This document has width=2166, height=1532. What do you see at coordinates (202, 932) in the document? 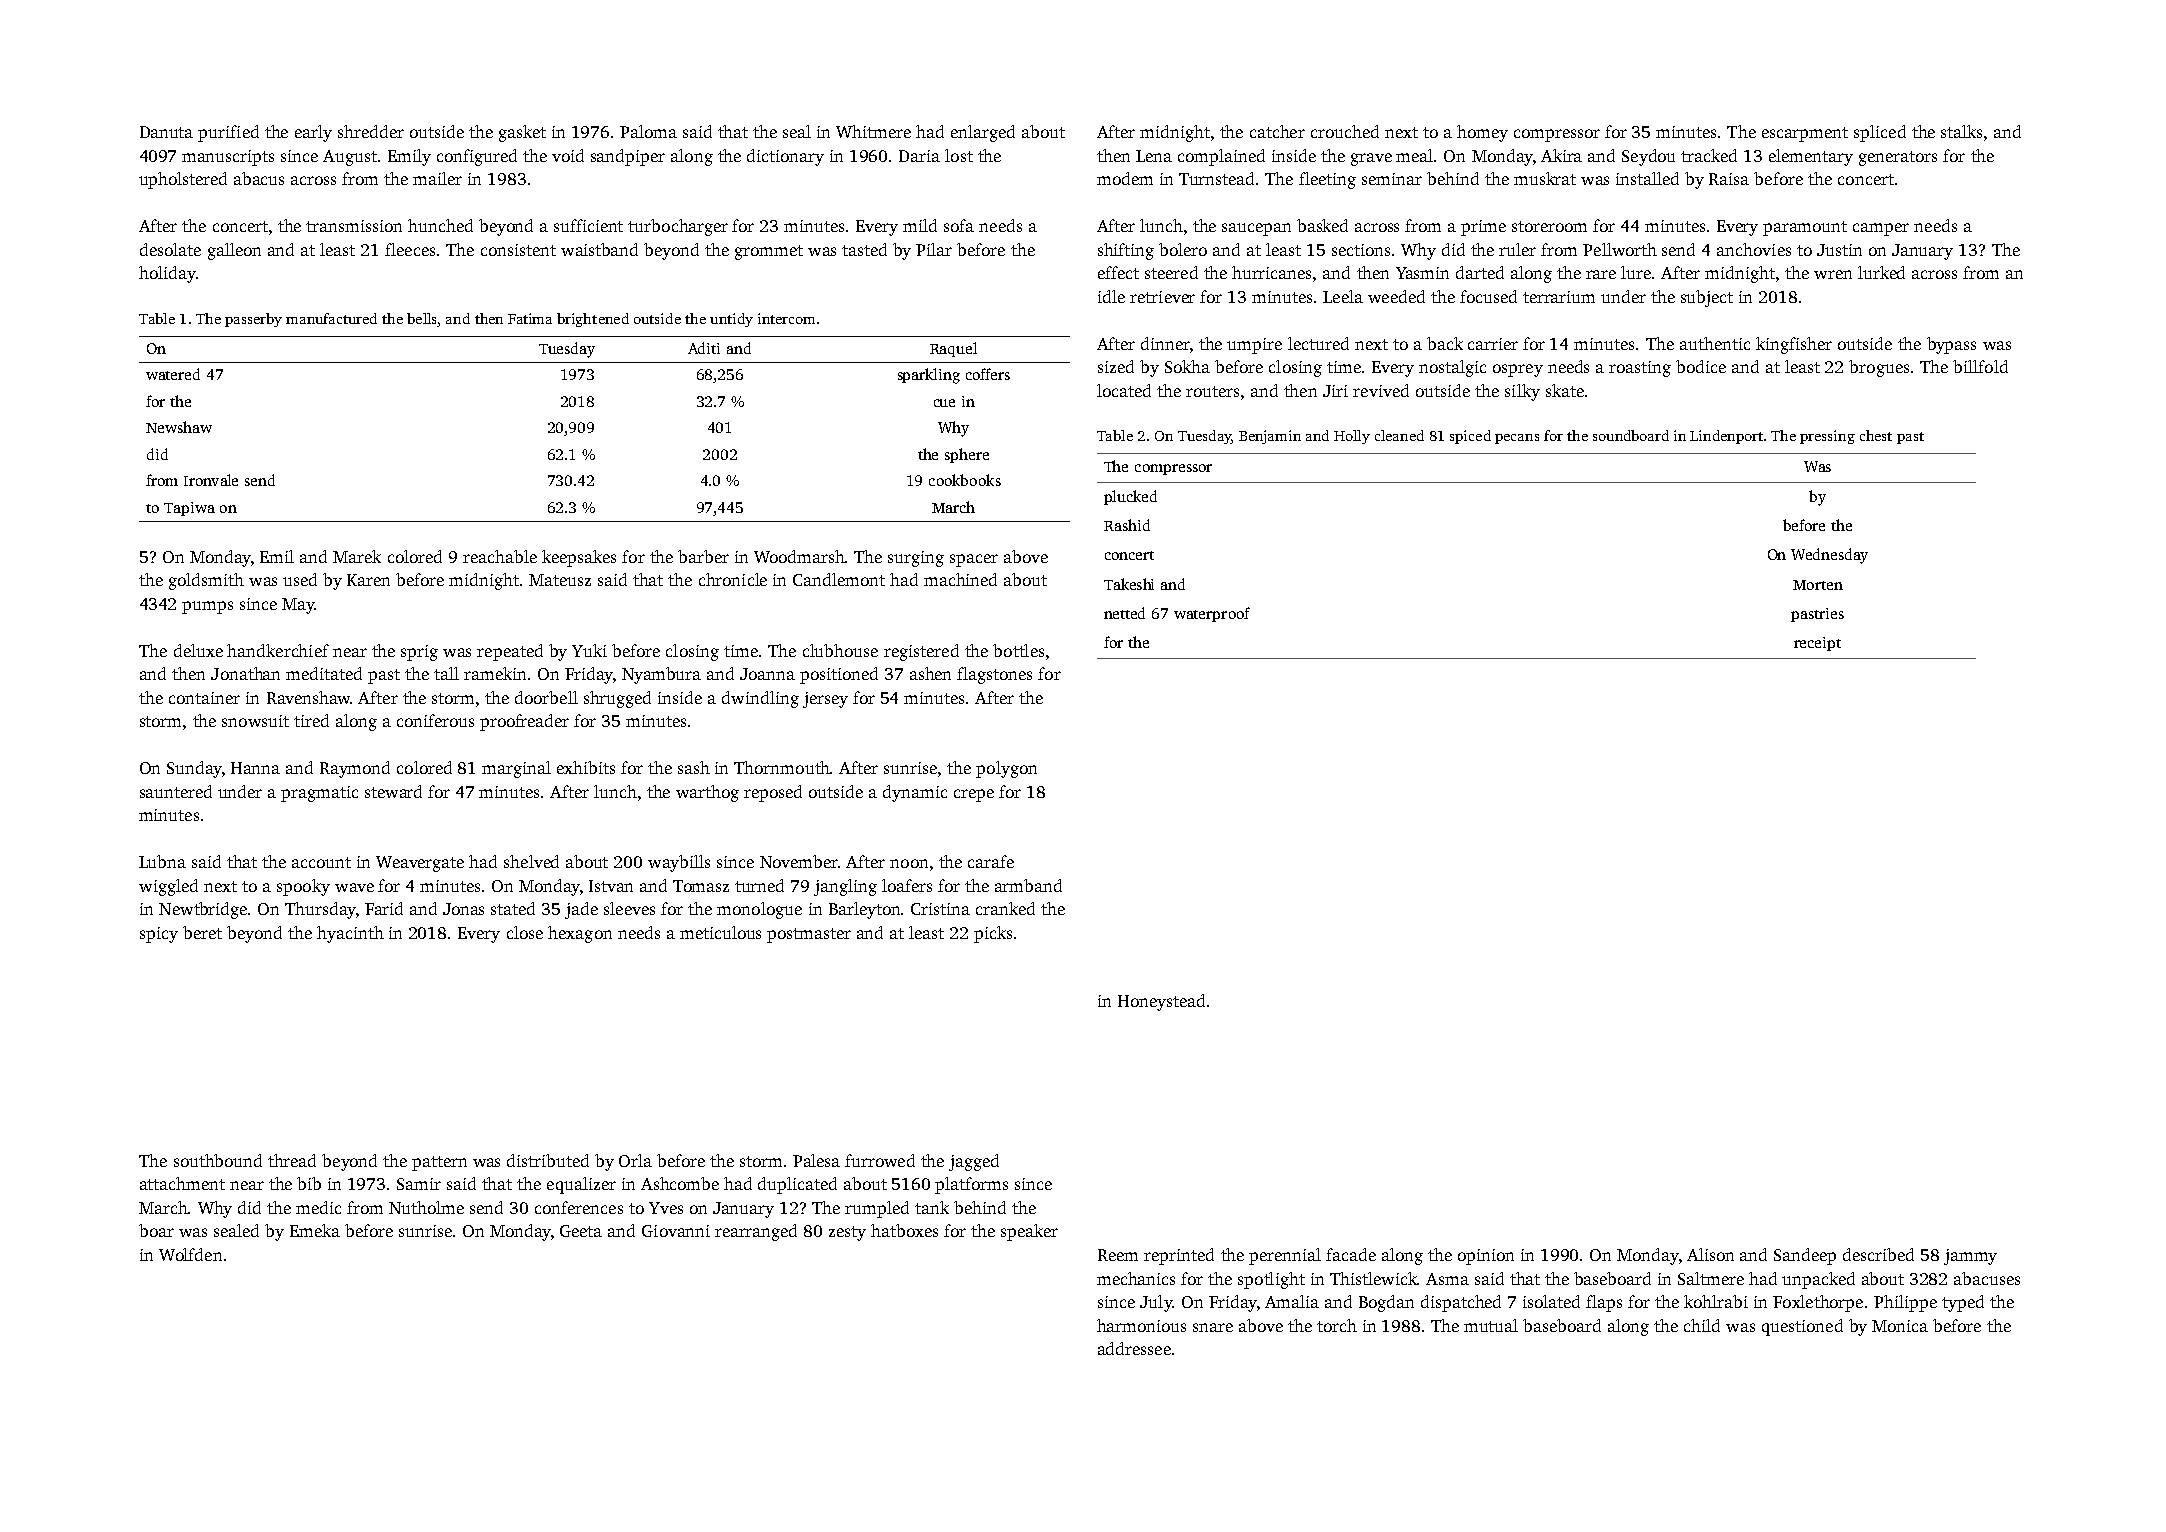
I see `beret` at bounding box center [202, 932].
